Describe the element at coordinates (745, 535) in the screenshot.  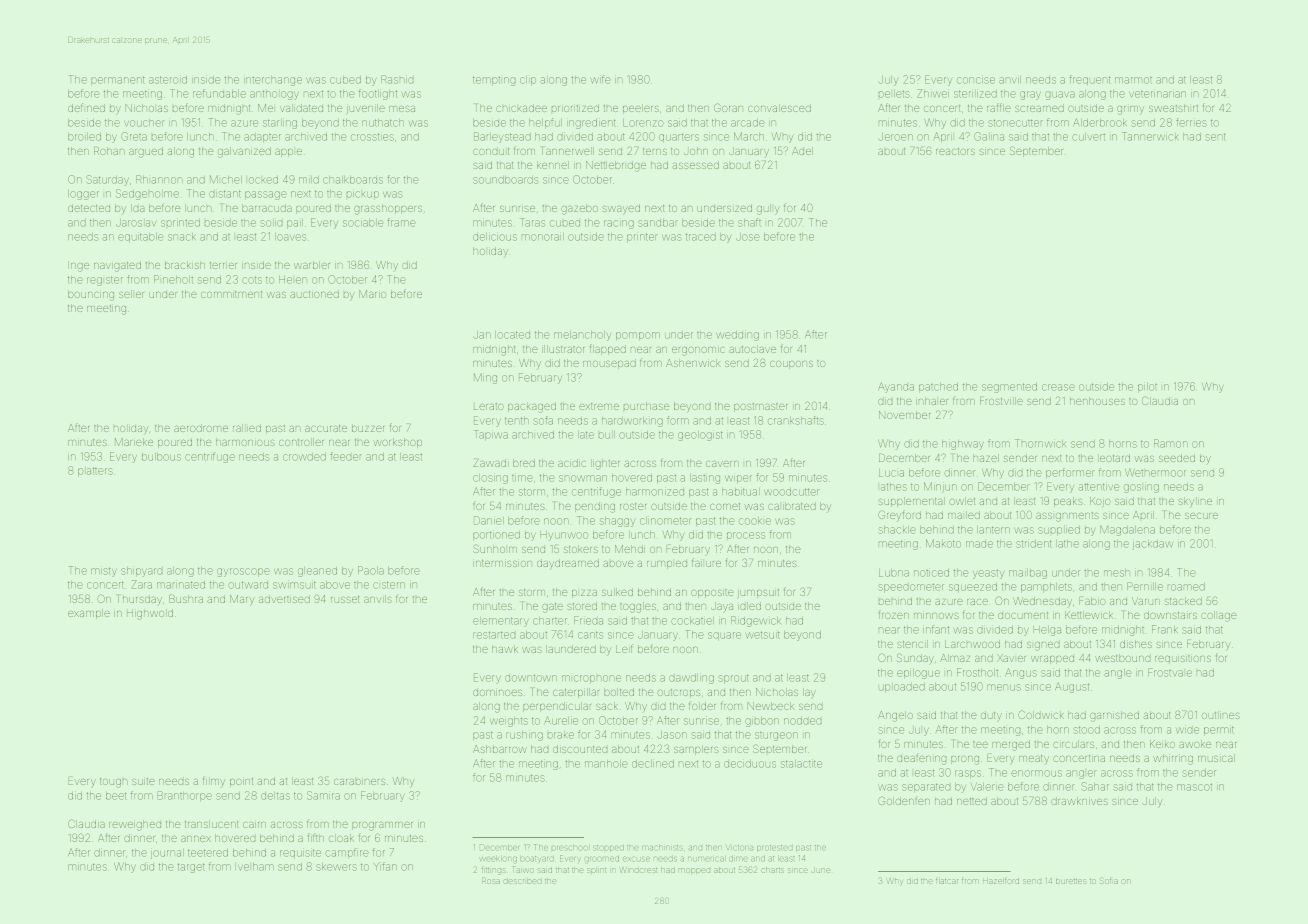
I see `process` at that location.
